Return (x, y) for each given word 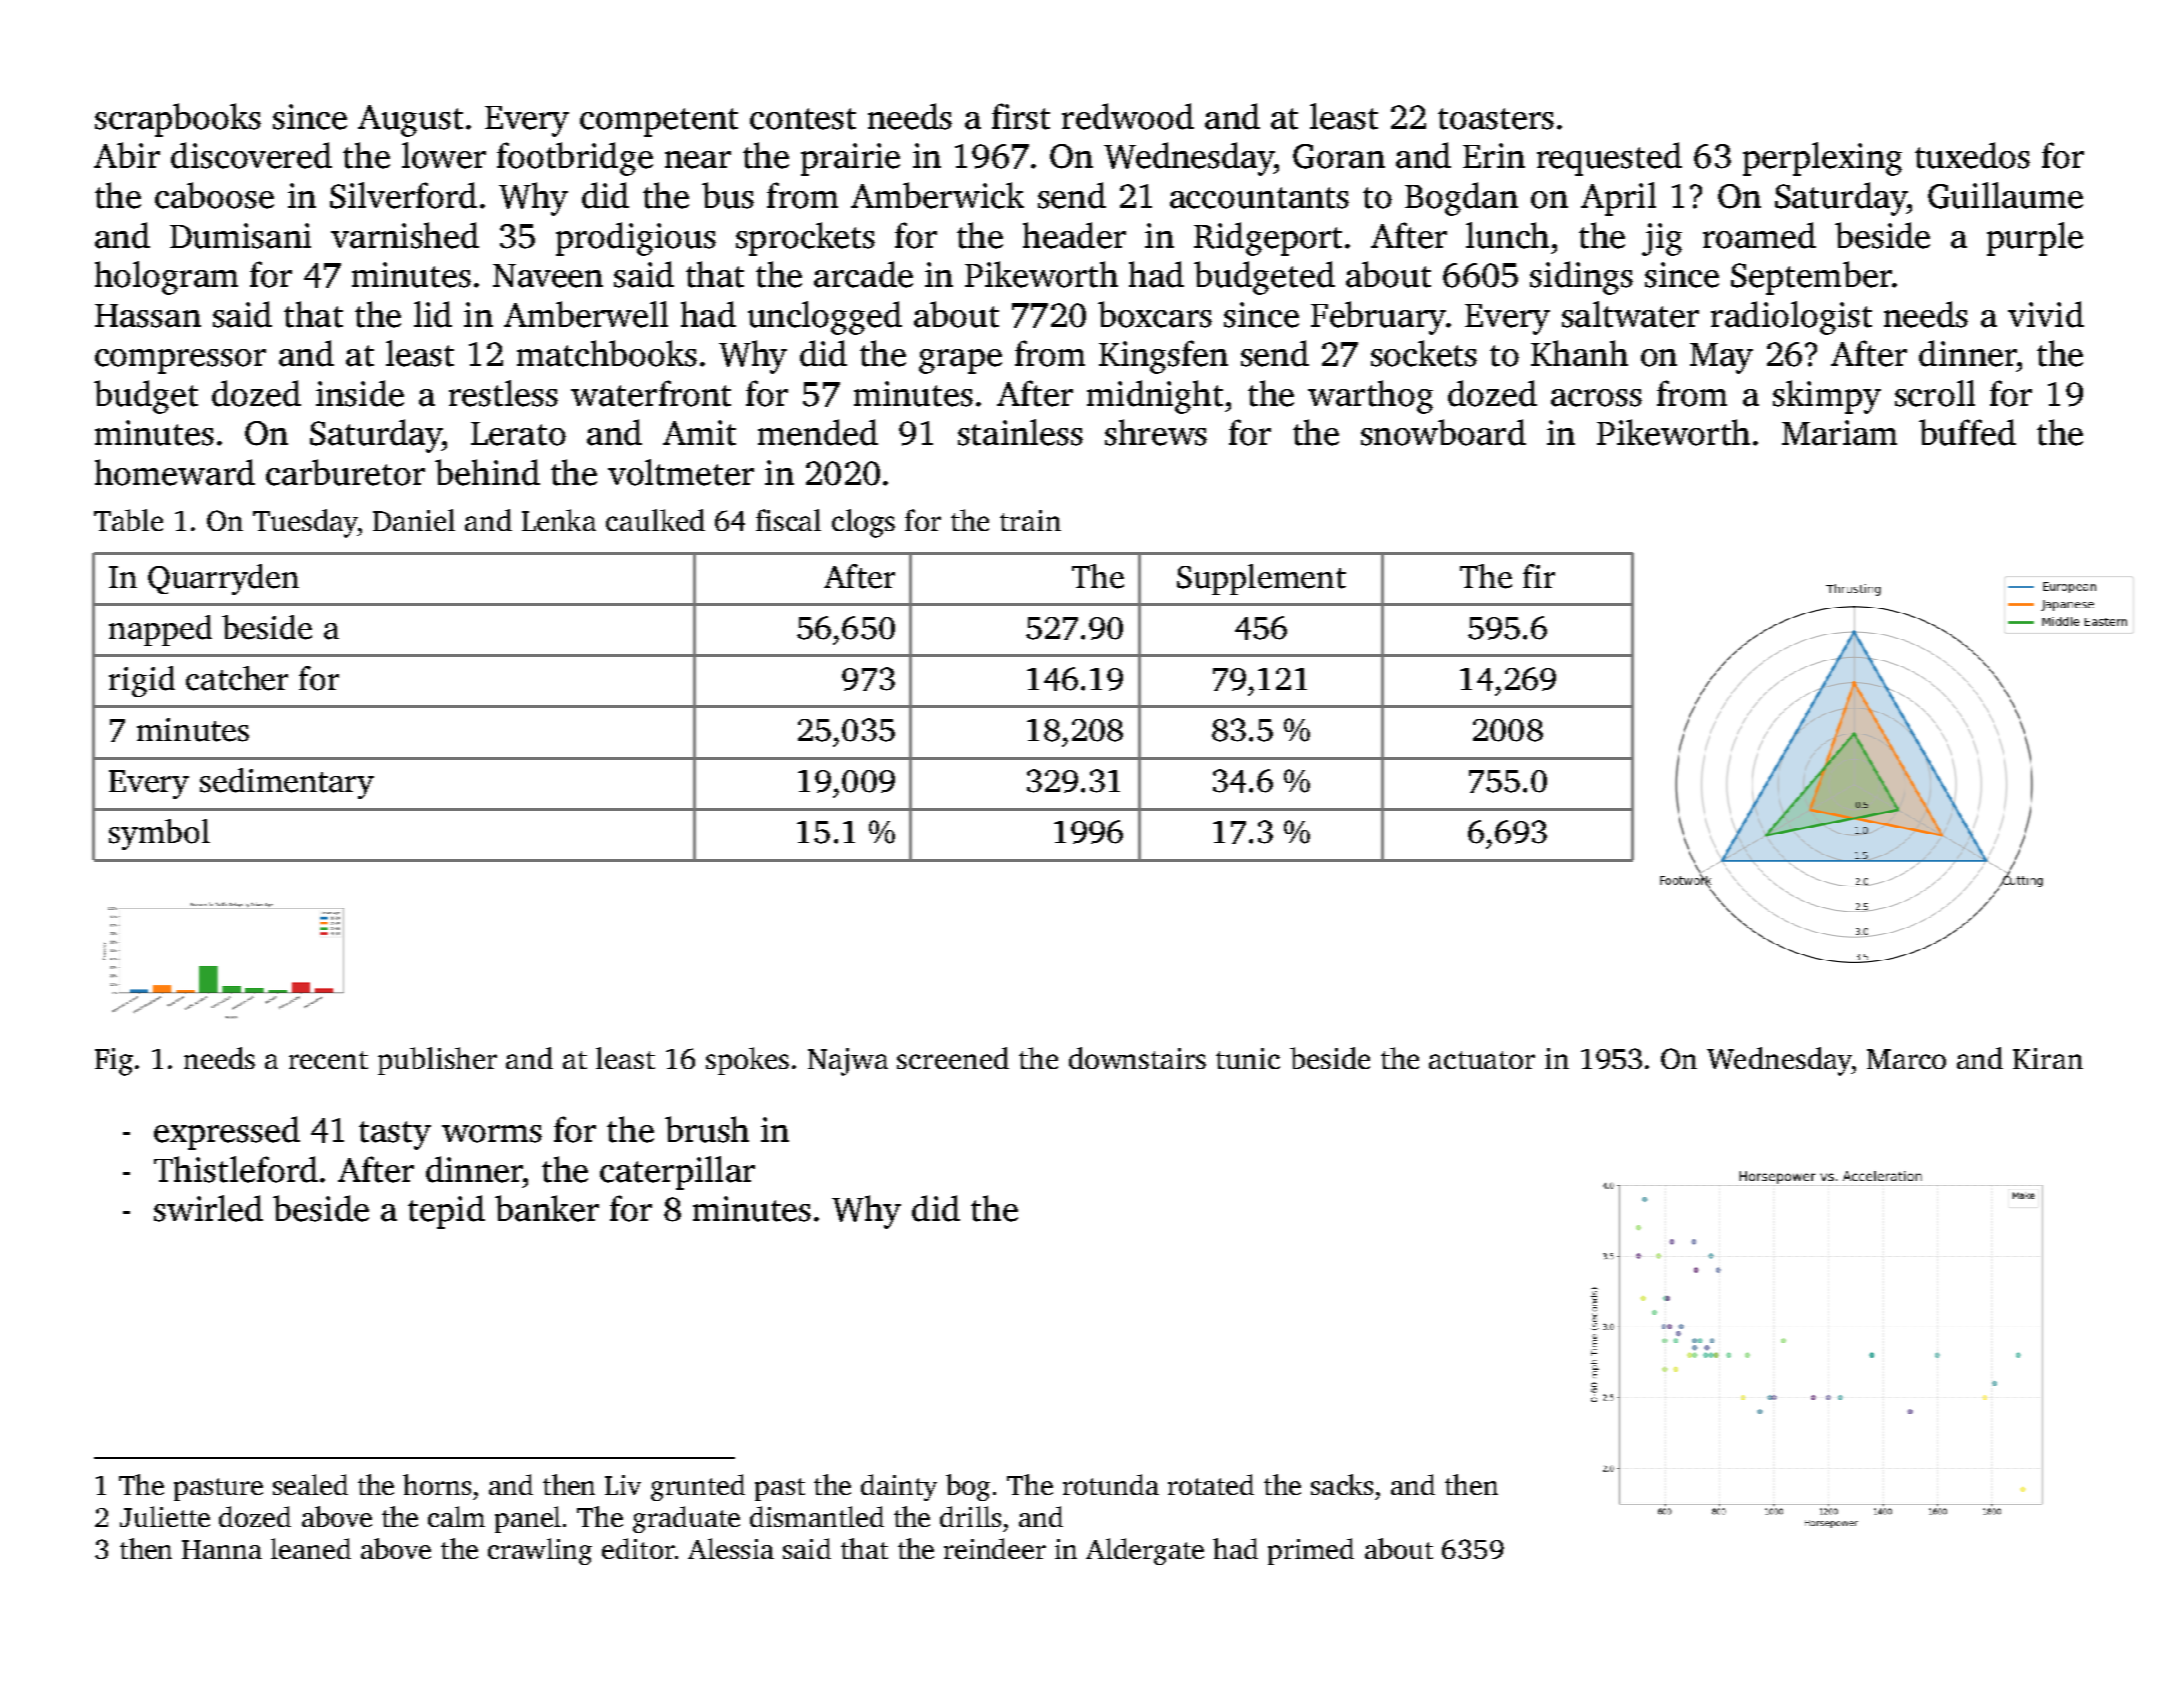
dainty (899, 1487)
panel (528, 1519)
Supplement (1261, 579)
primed (1311, 1551)
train (1030, 520)
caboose (214, 195)
